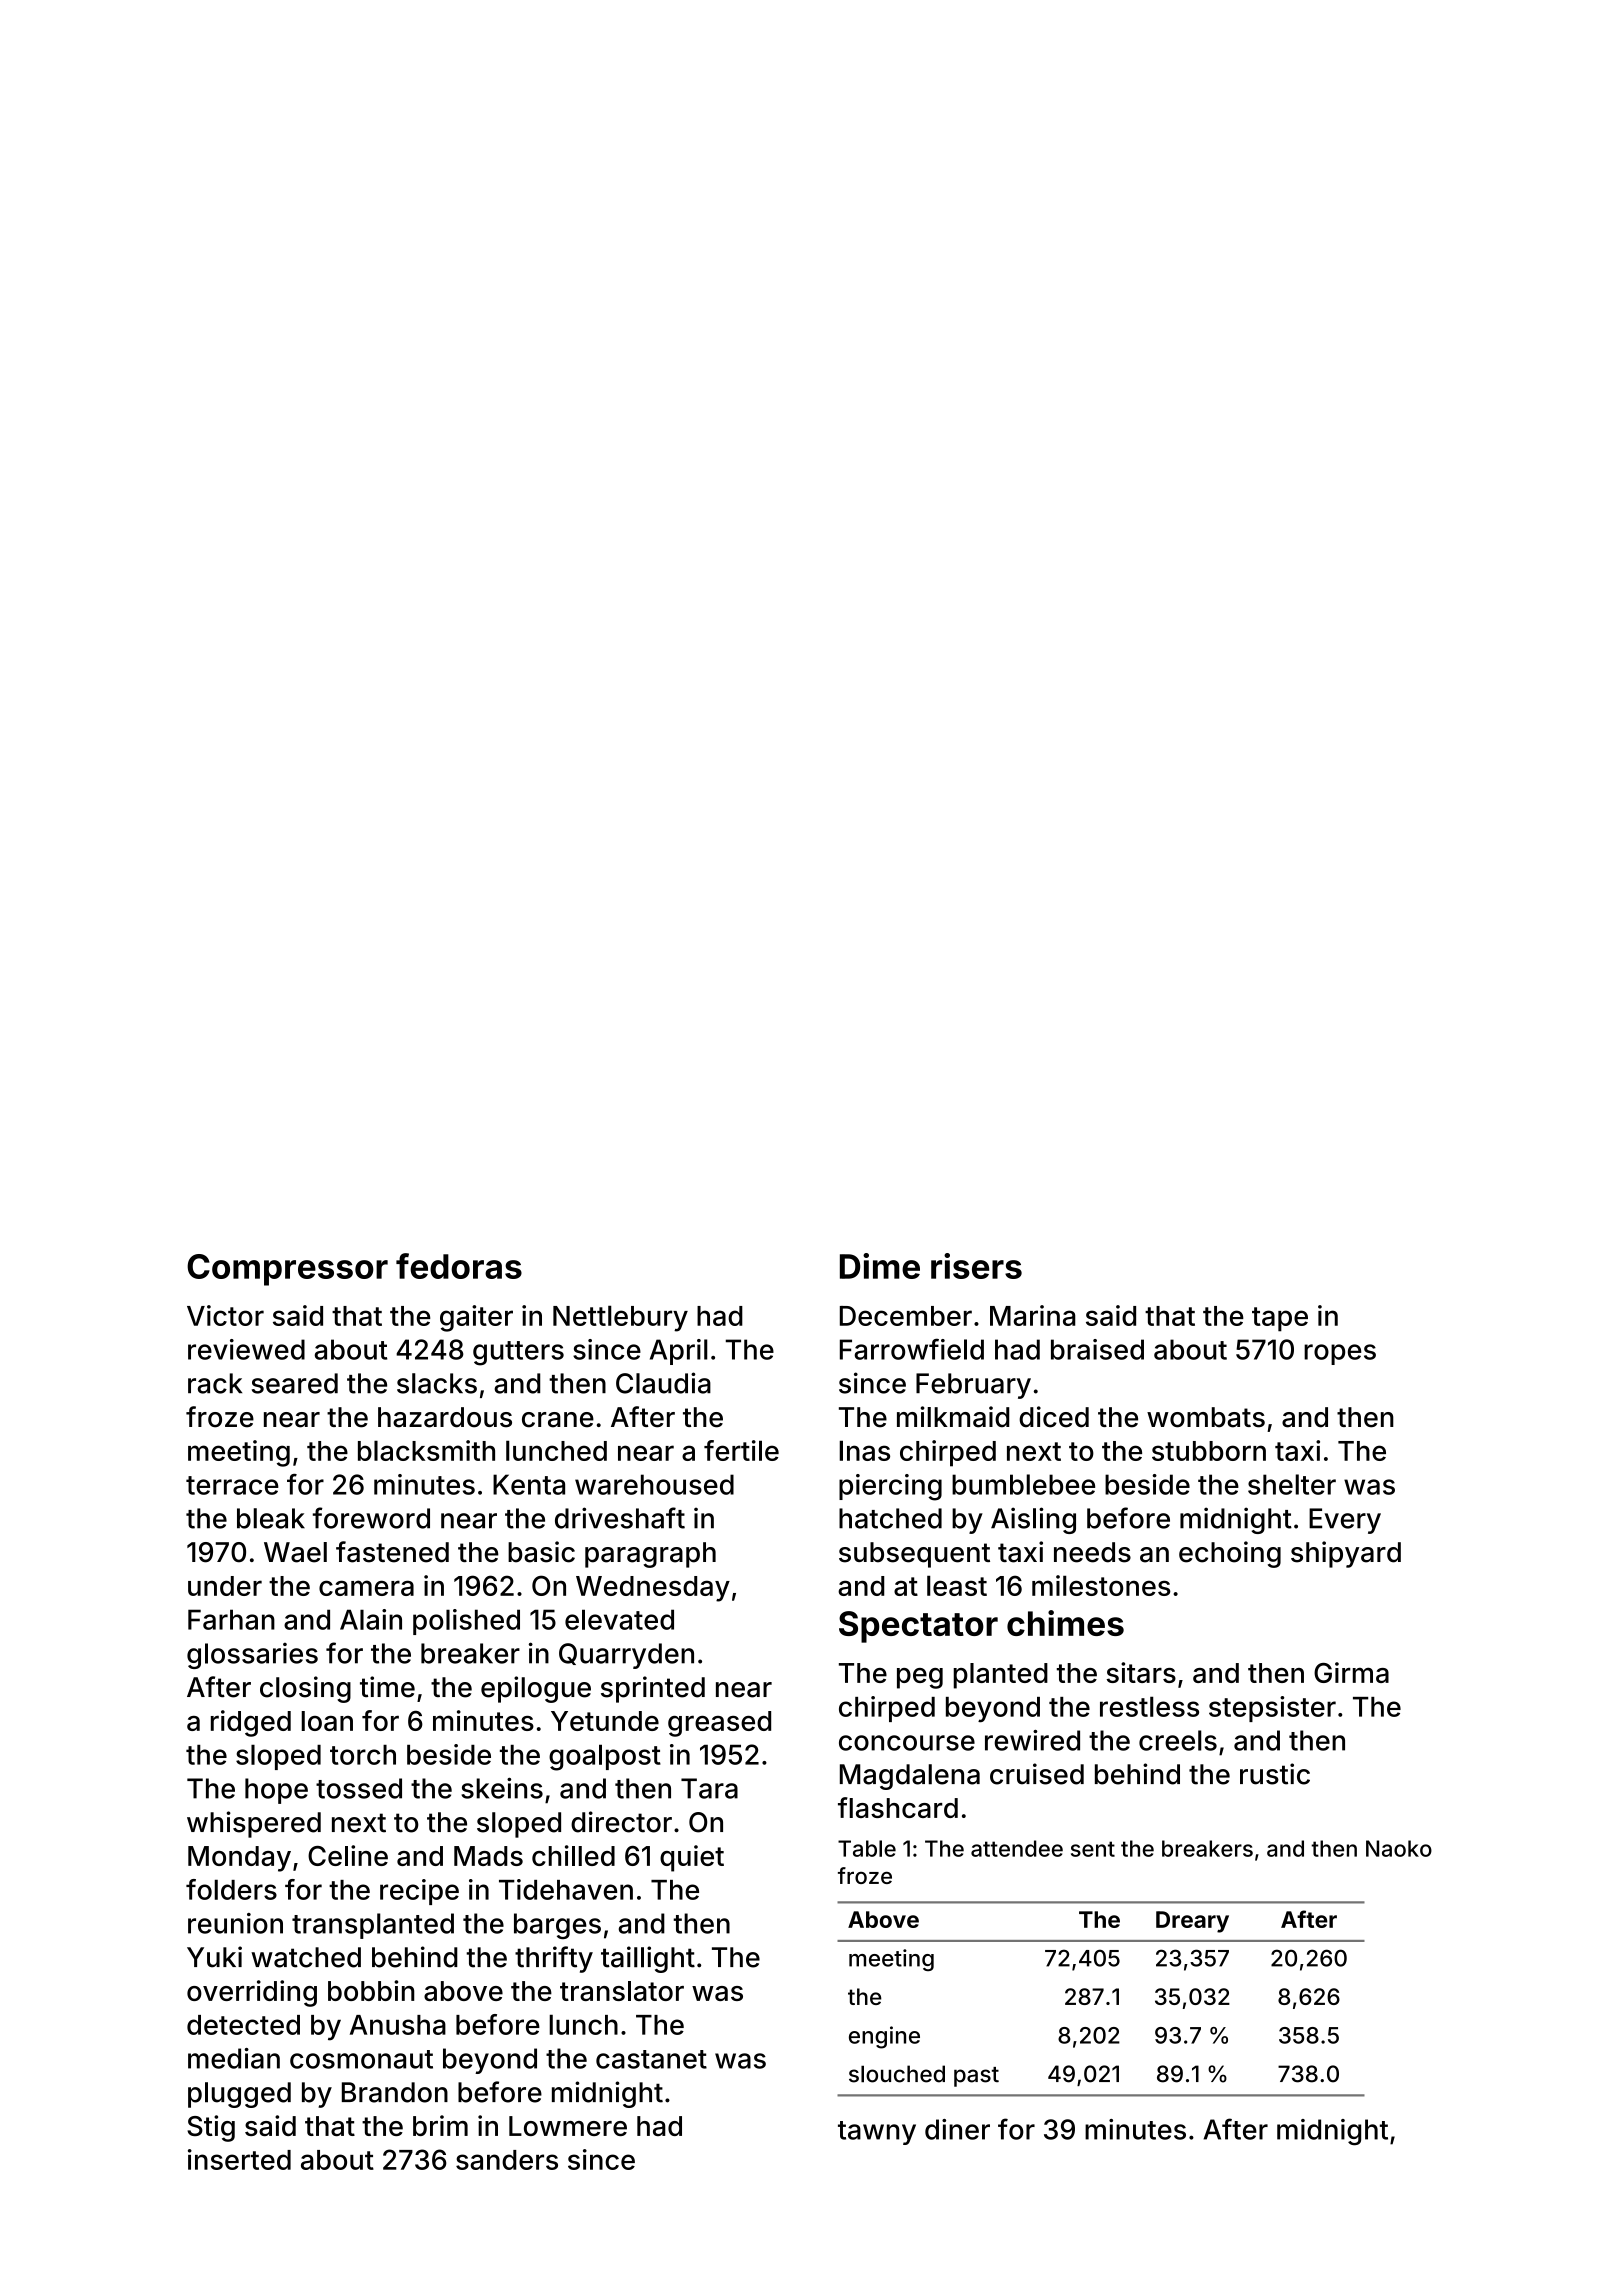  Describe the element at coordinates (663, 1383) in the document. I see `Claudia` at that location.
